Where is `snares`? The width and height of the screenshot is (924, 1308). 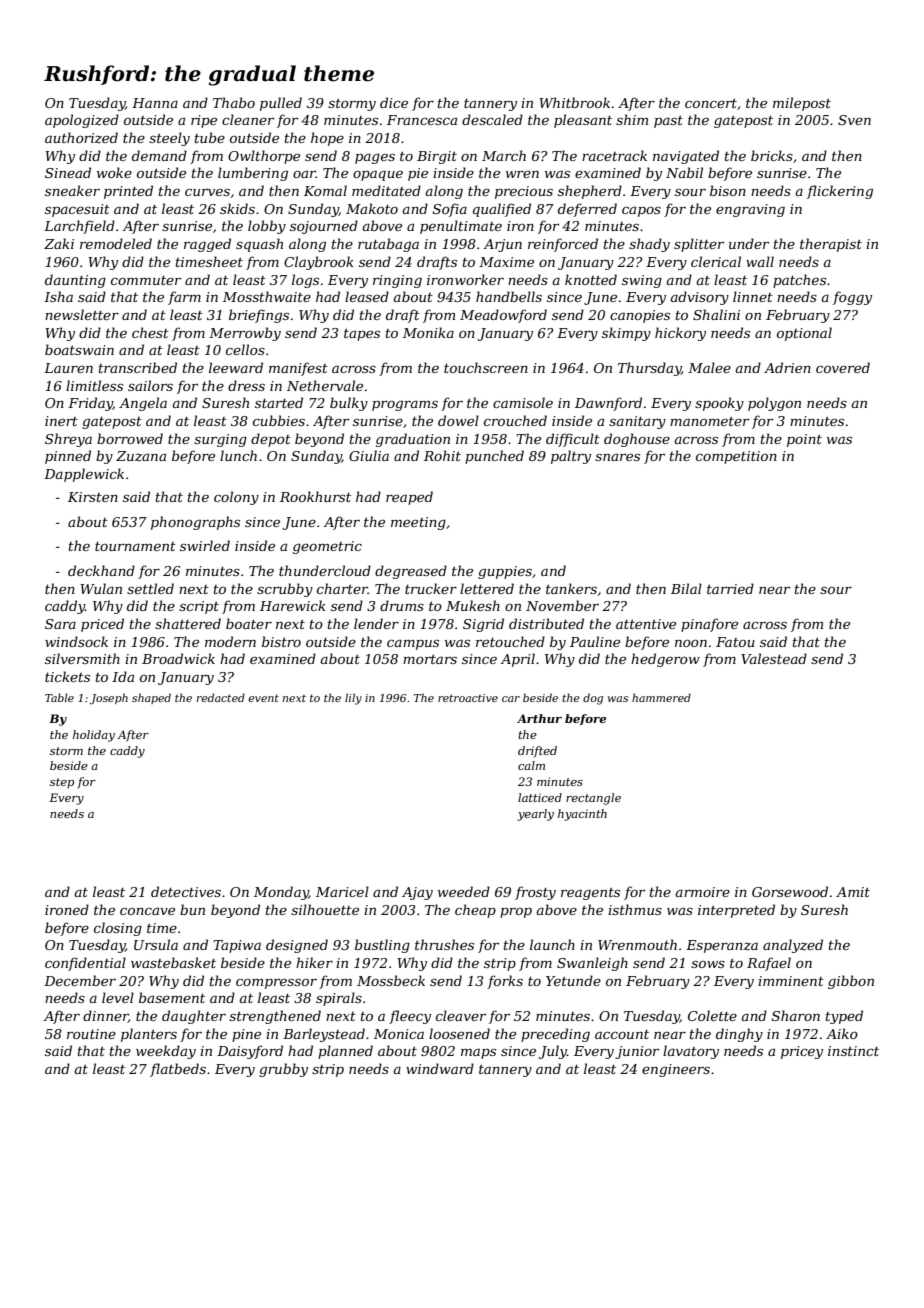
snares is located at coordinates (617, 457).
